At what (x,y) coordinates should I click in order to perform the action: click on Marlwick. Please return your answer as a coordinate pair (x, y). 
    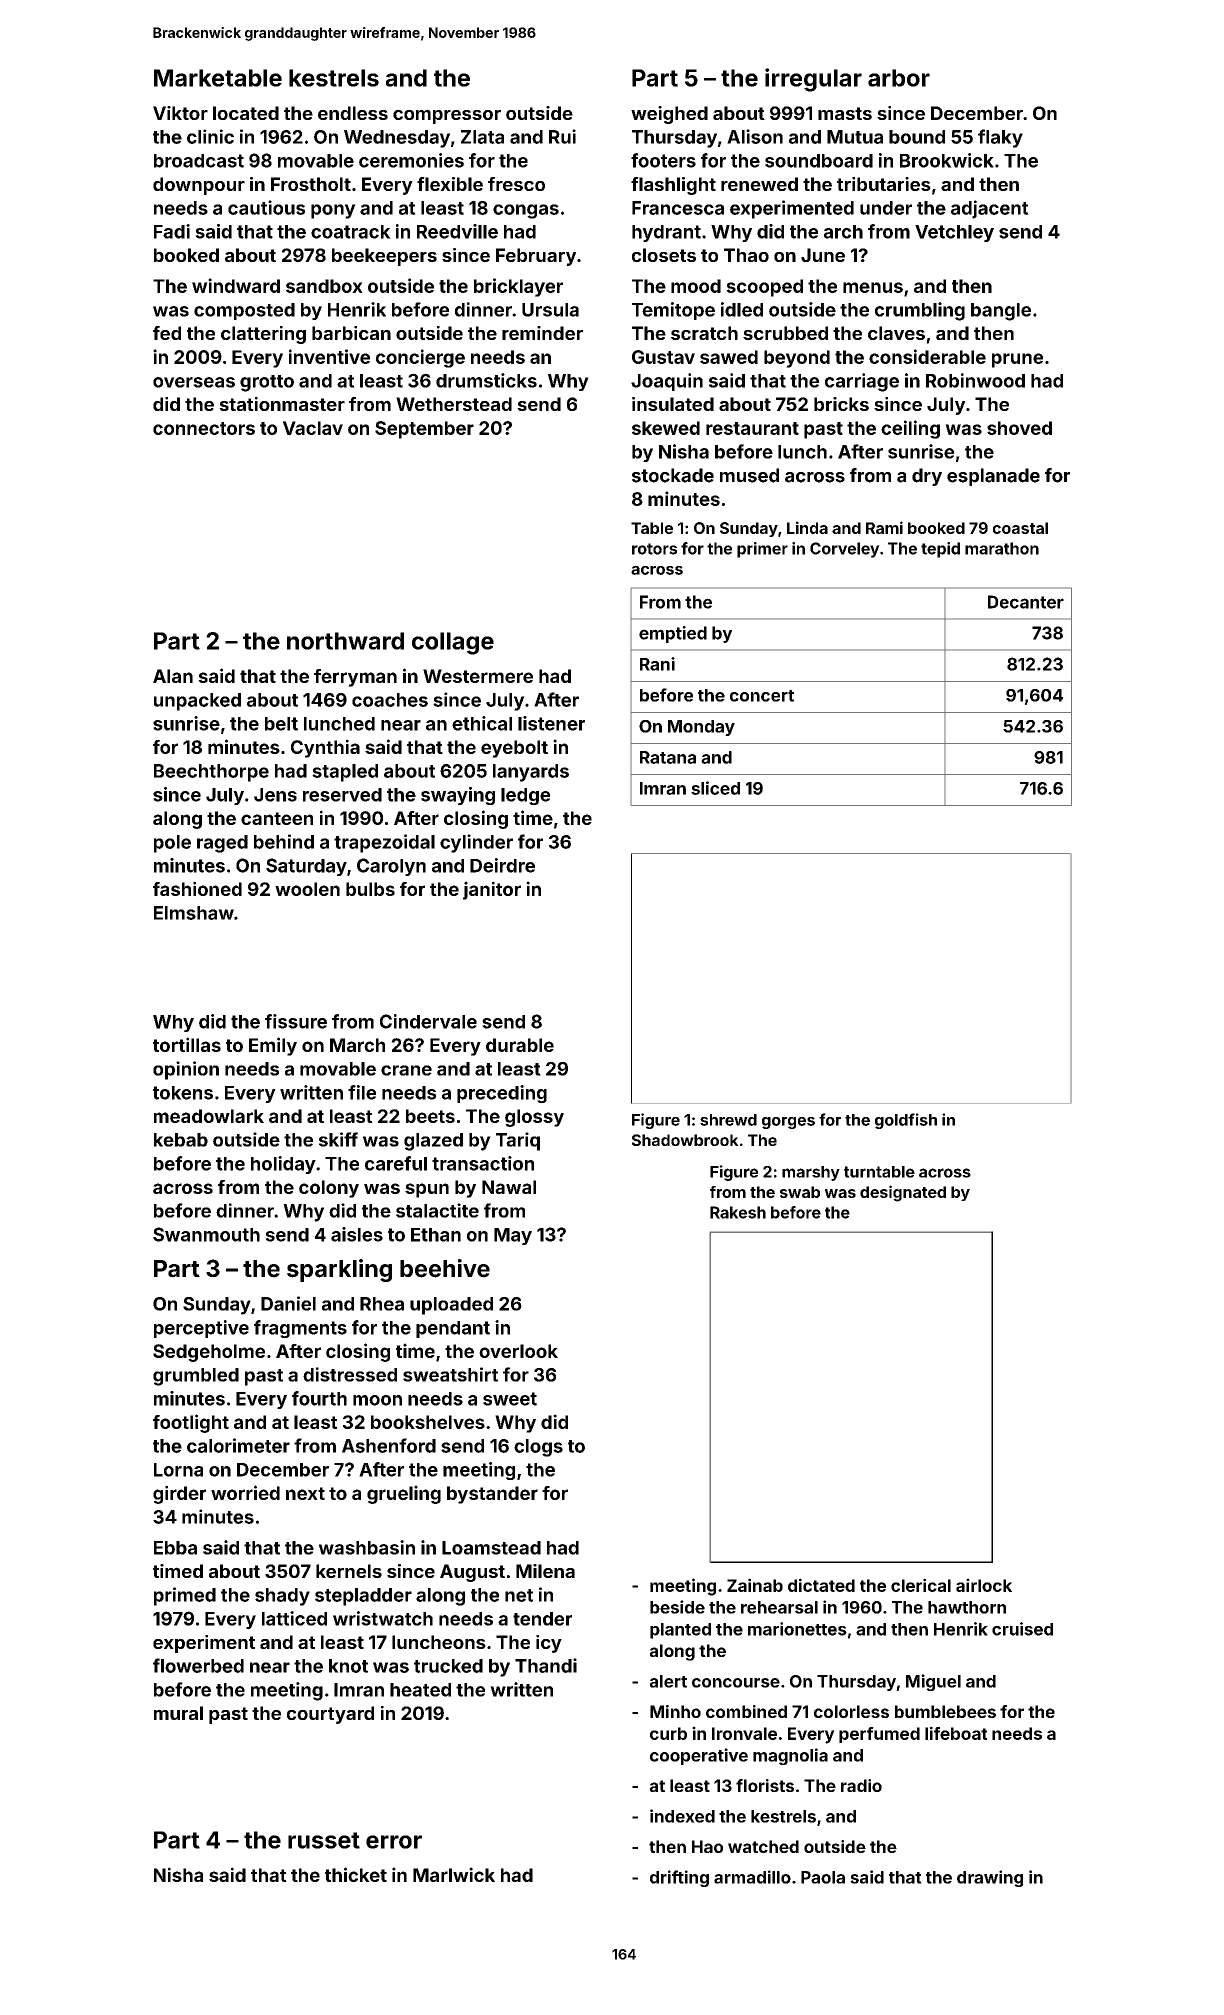
    Looking at the image, I should click on (454, 1874).
